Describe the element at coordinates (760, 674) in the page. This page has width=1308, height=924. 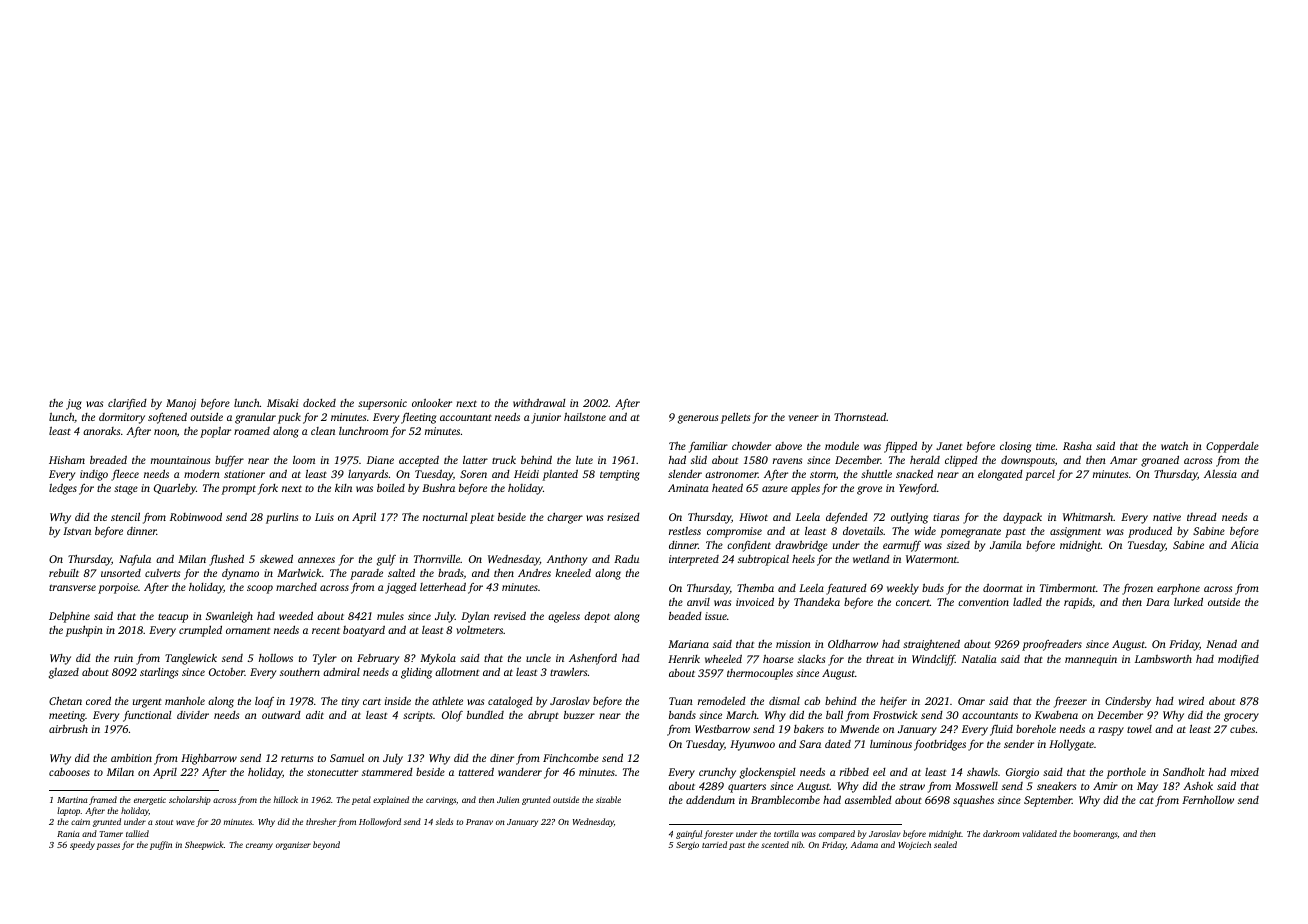
I see `thermocouples` at that location.
